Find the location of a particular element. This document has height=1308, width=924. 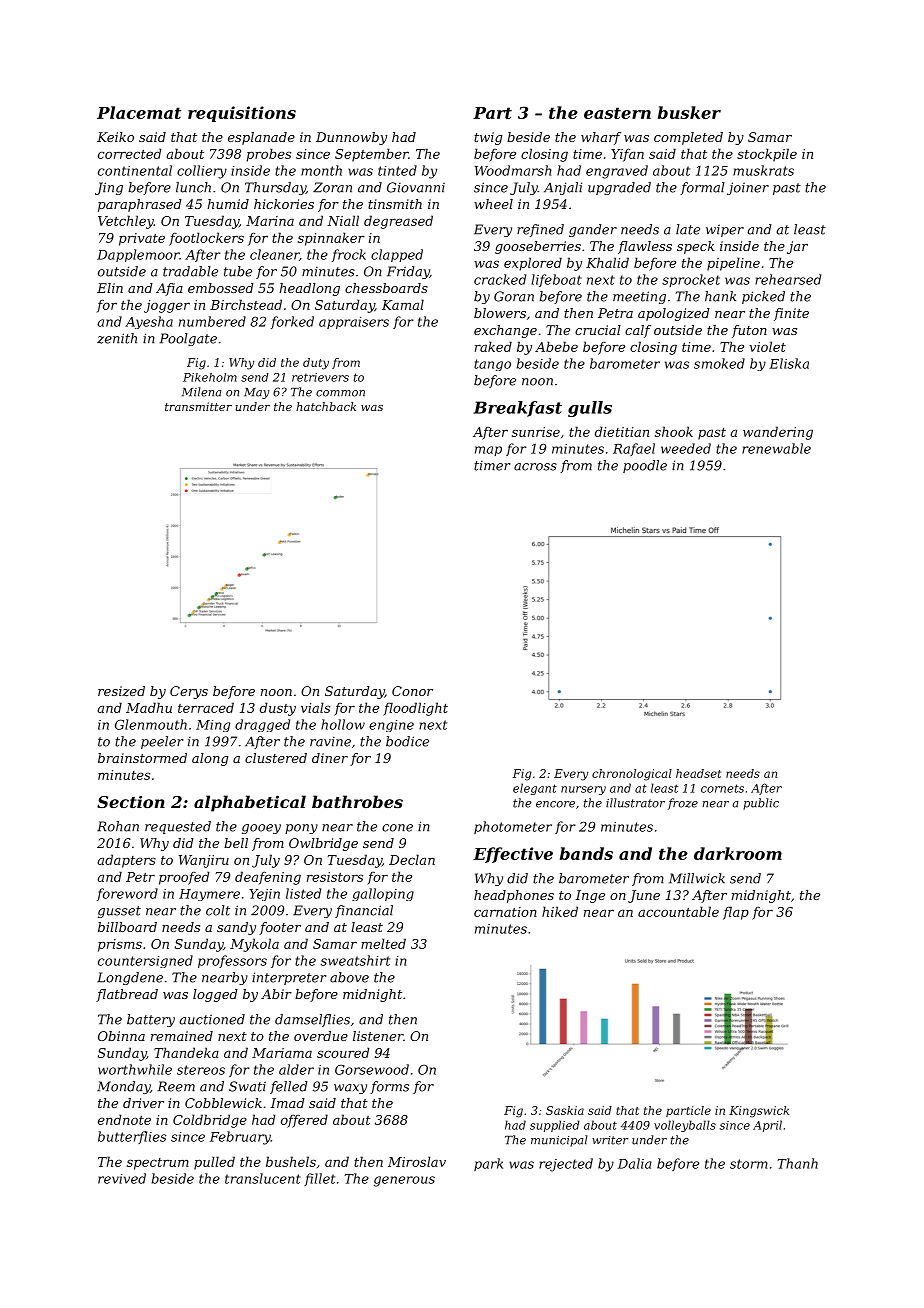

gander is located at coordinates (593, 230).
